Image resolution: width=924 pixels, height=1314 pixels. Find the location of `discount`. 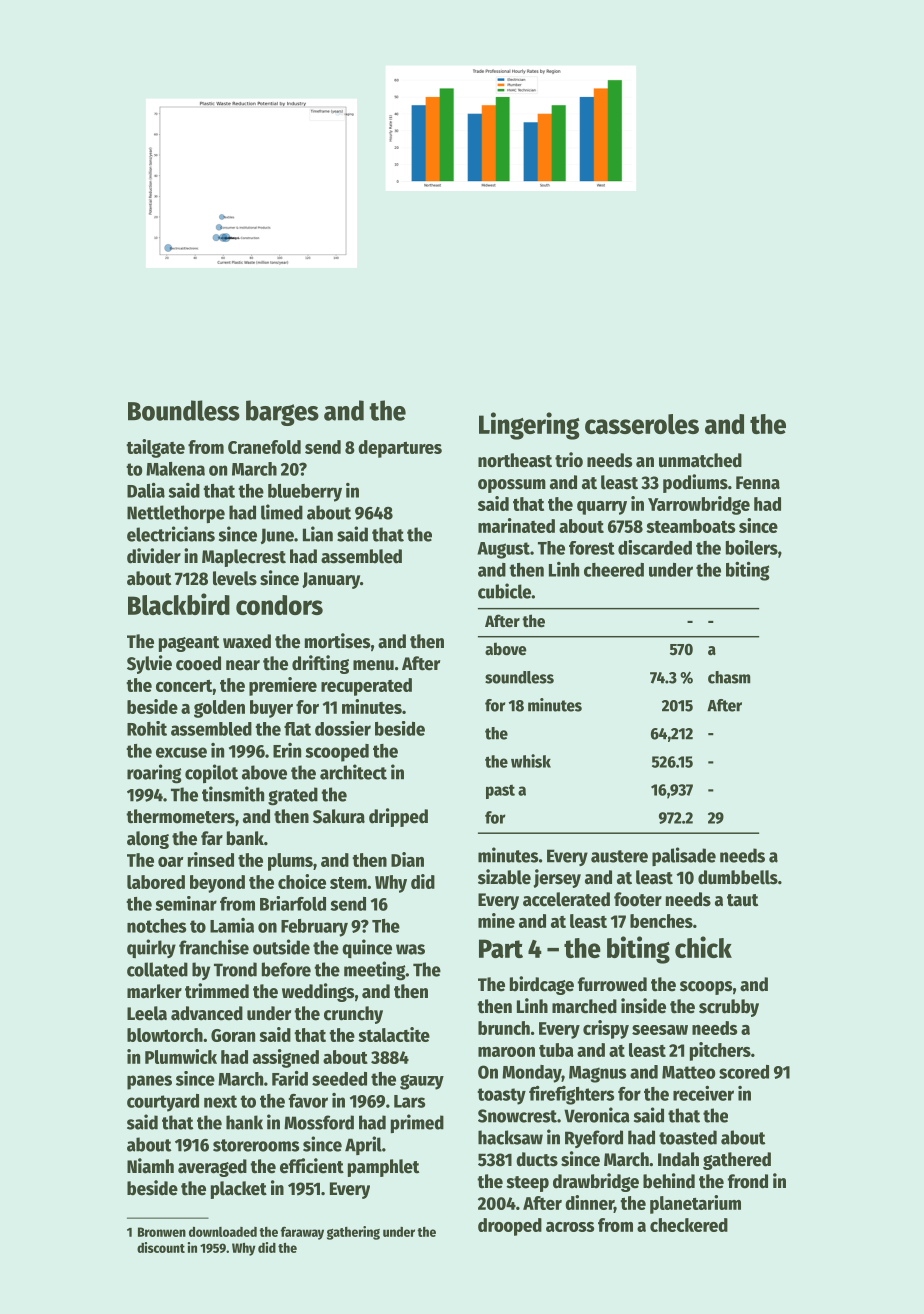

discount is located at coordinates (161, 1247).
